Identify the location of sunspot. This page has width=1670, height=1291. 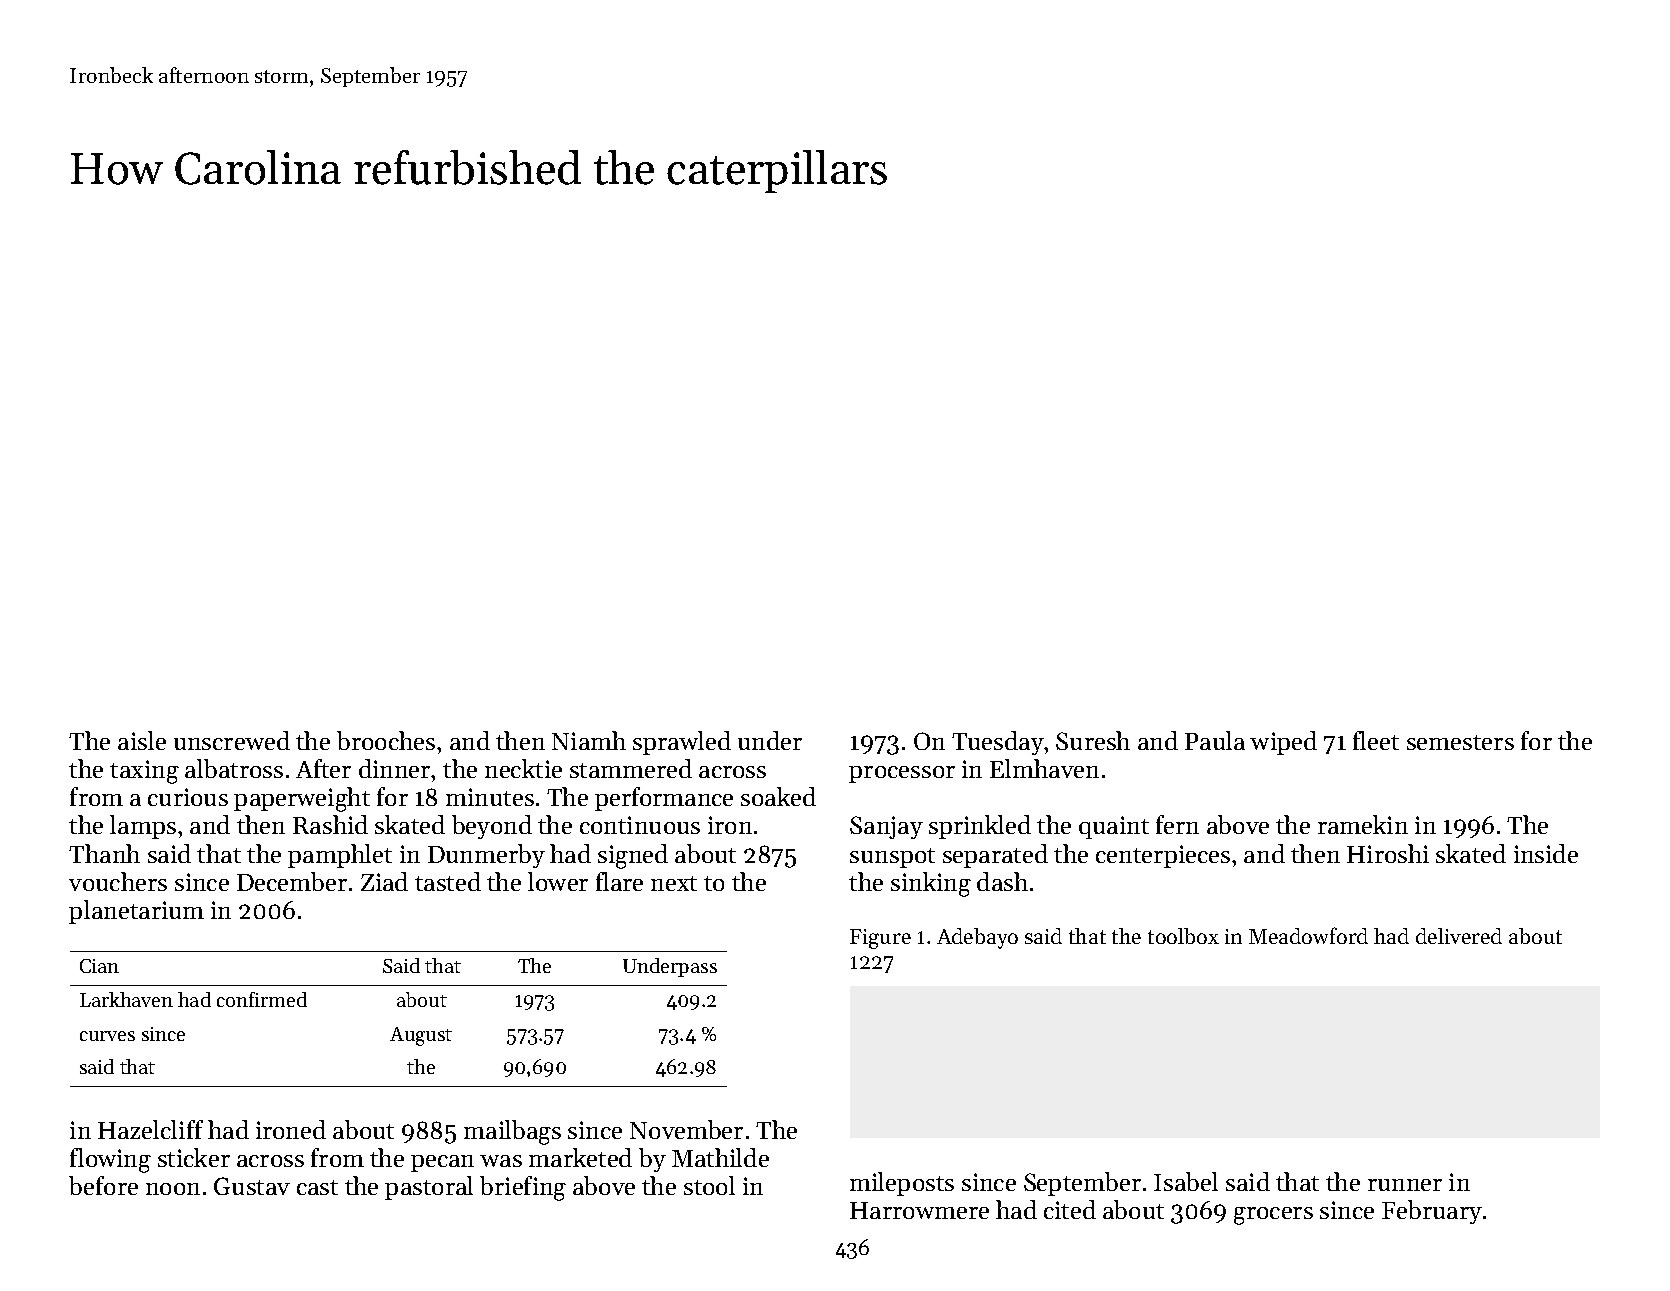
(892, 858).
